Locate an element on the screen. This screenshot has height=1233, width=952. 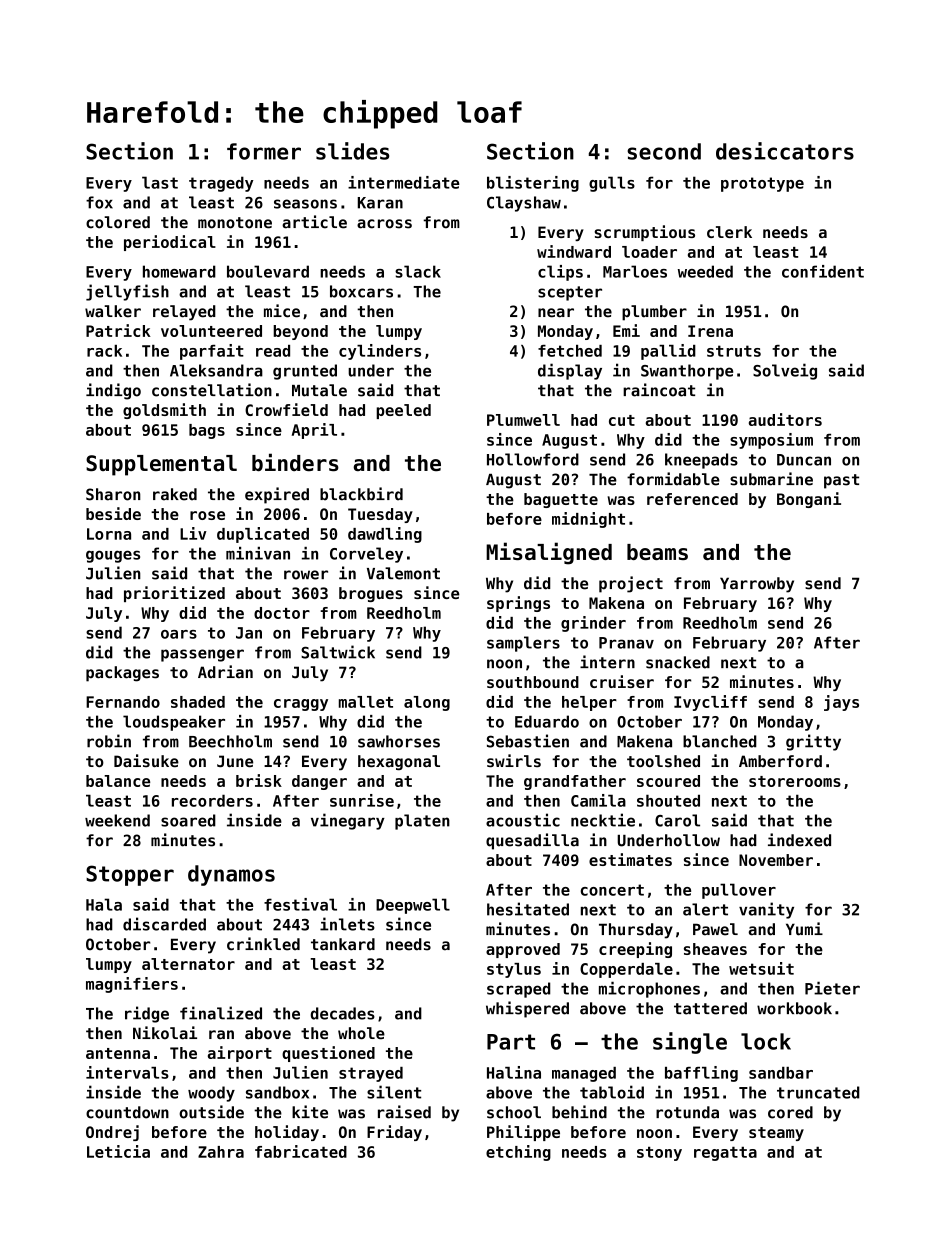
Aleksandra is located at coordinates (216, 370).
